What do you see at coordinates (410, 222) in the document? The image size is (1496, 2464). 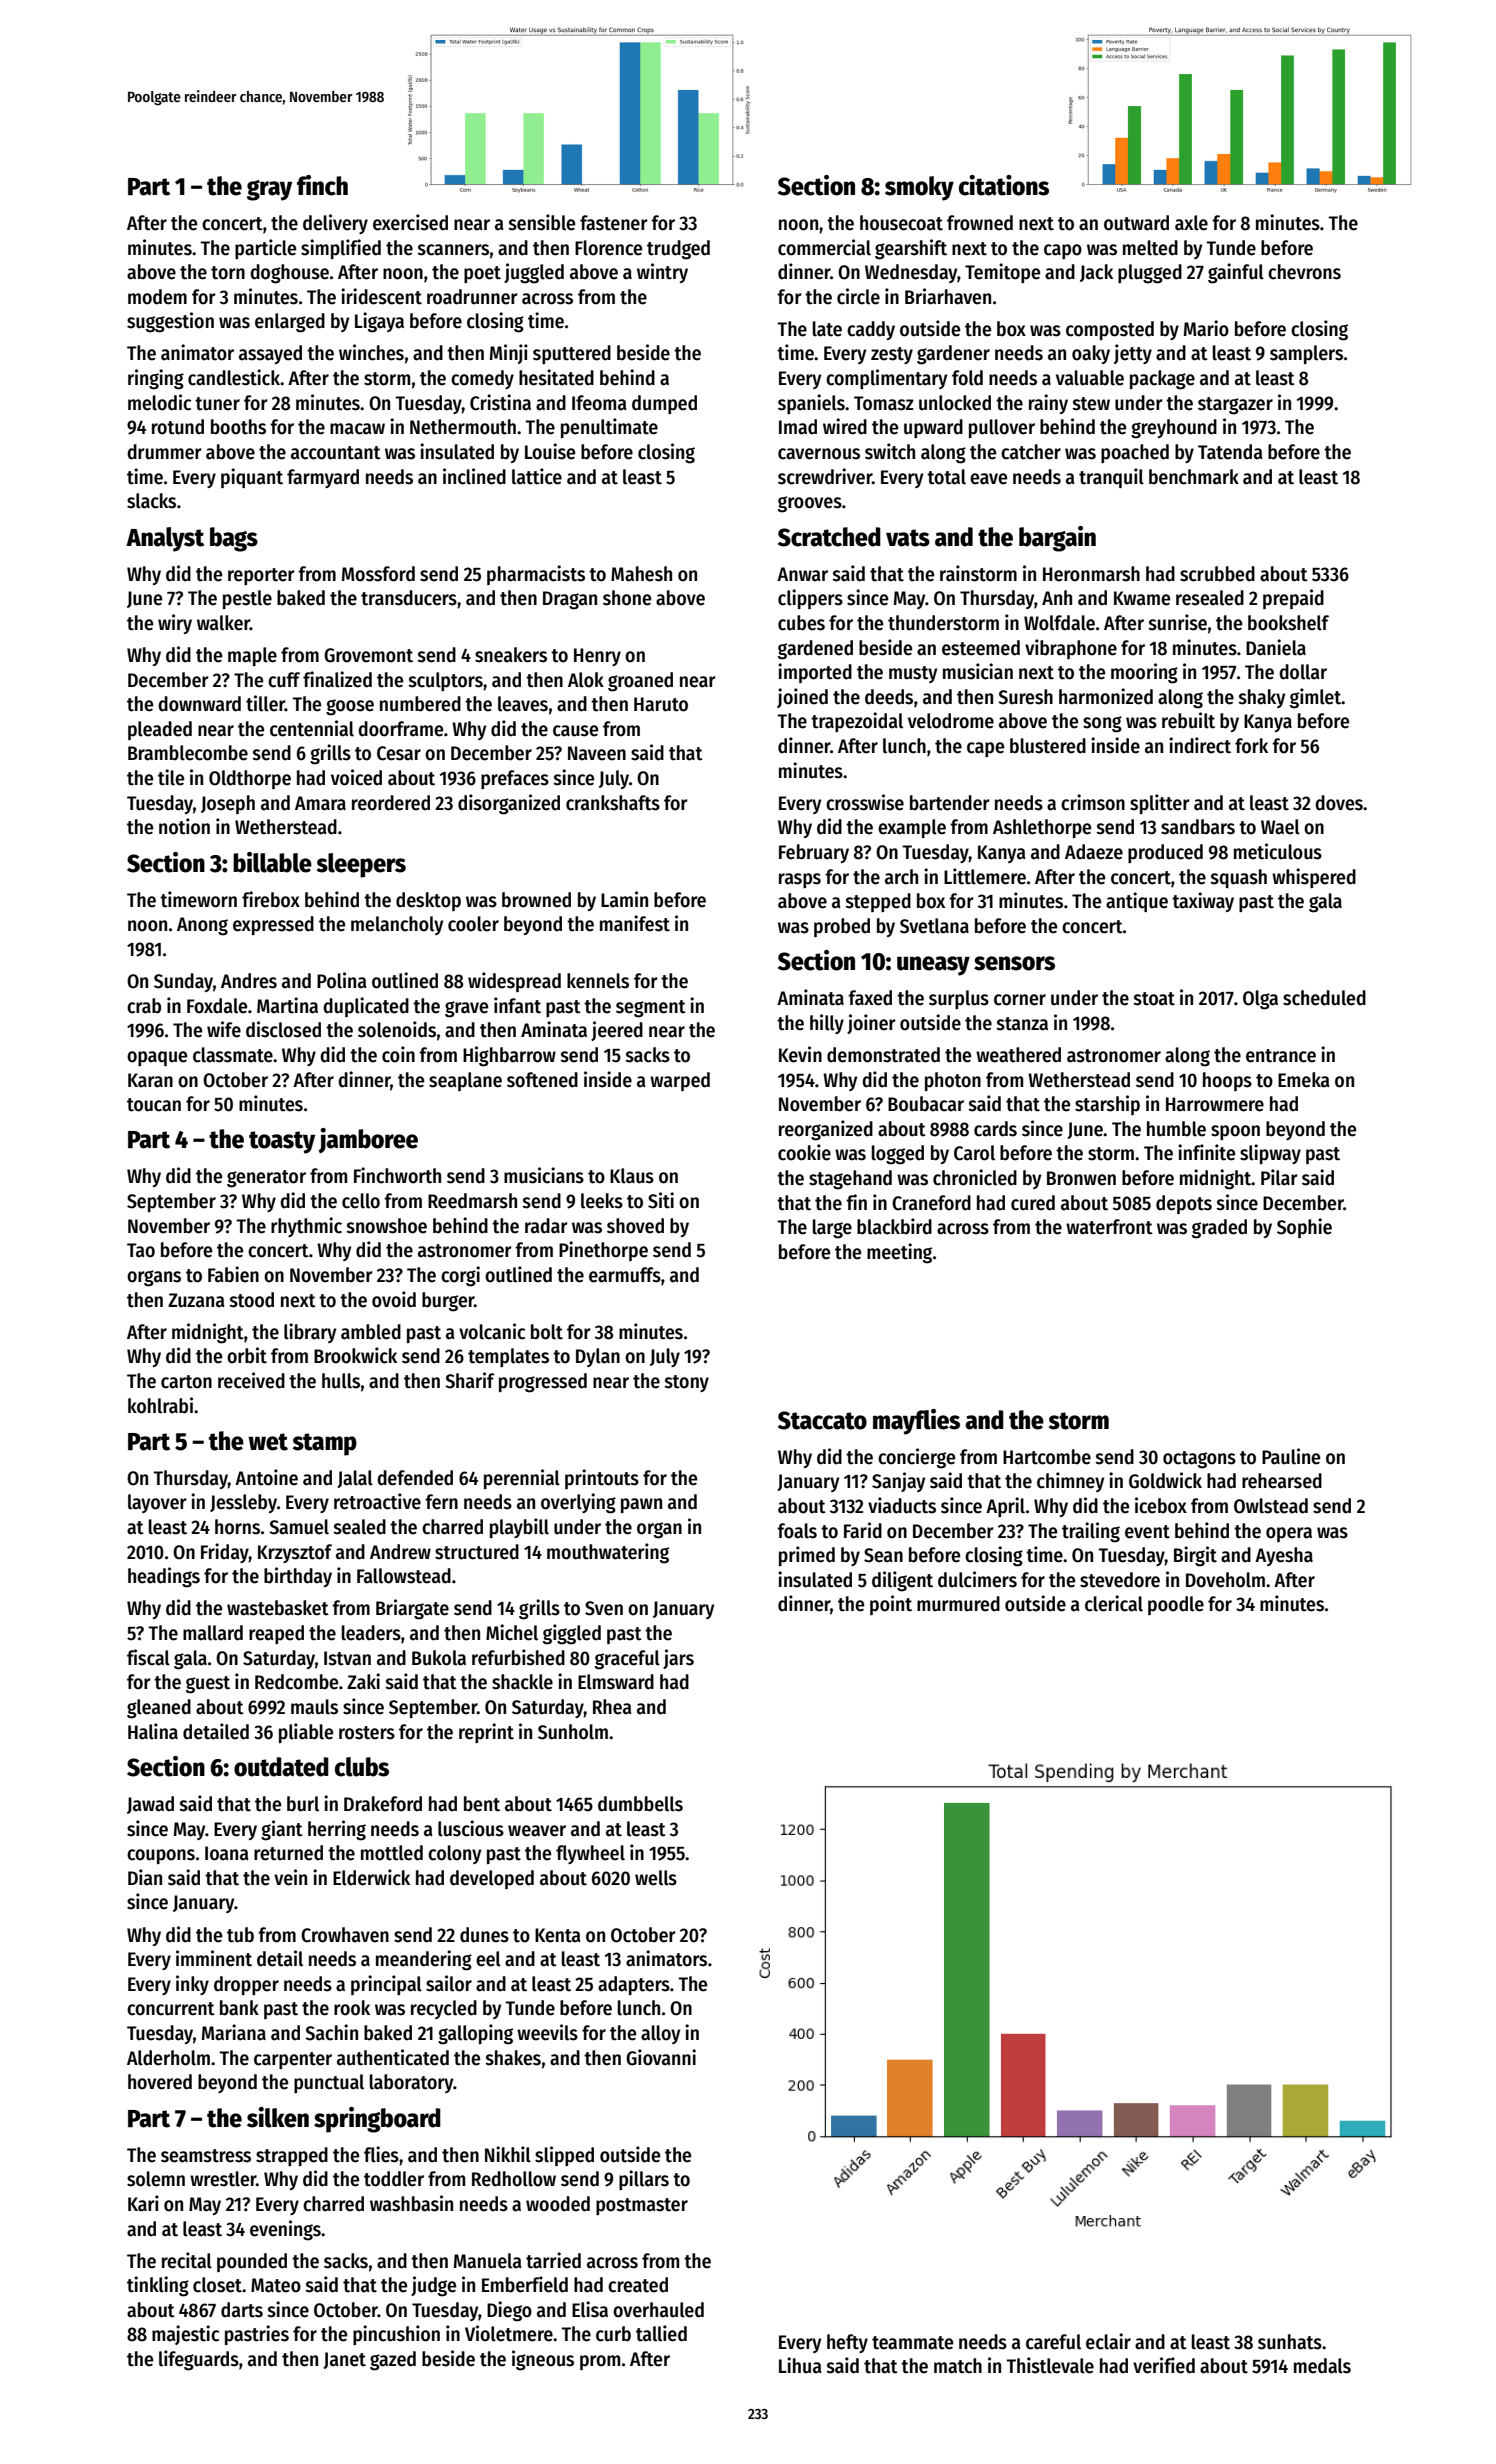 I see `exercised` at bounding box center [410, 222].
